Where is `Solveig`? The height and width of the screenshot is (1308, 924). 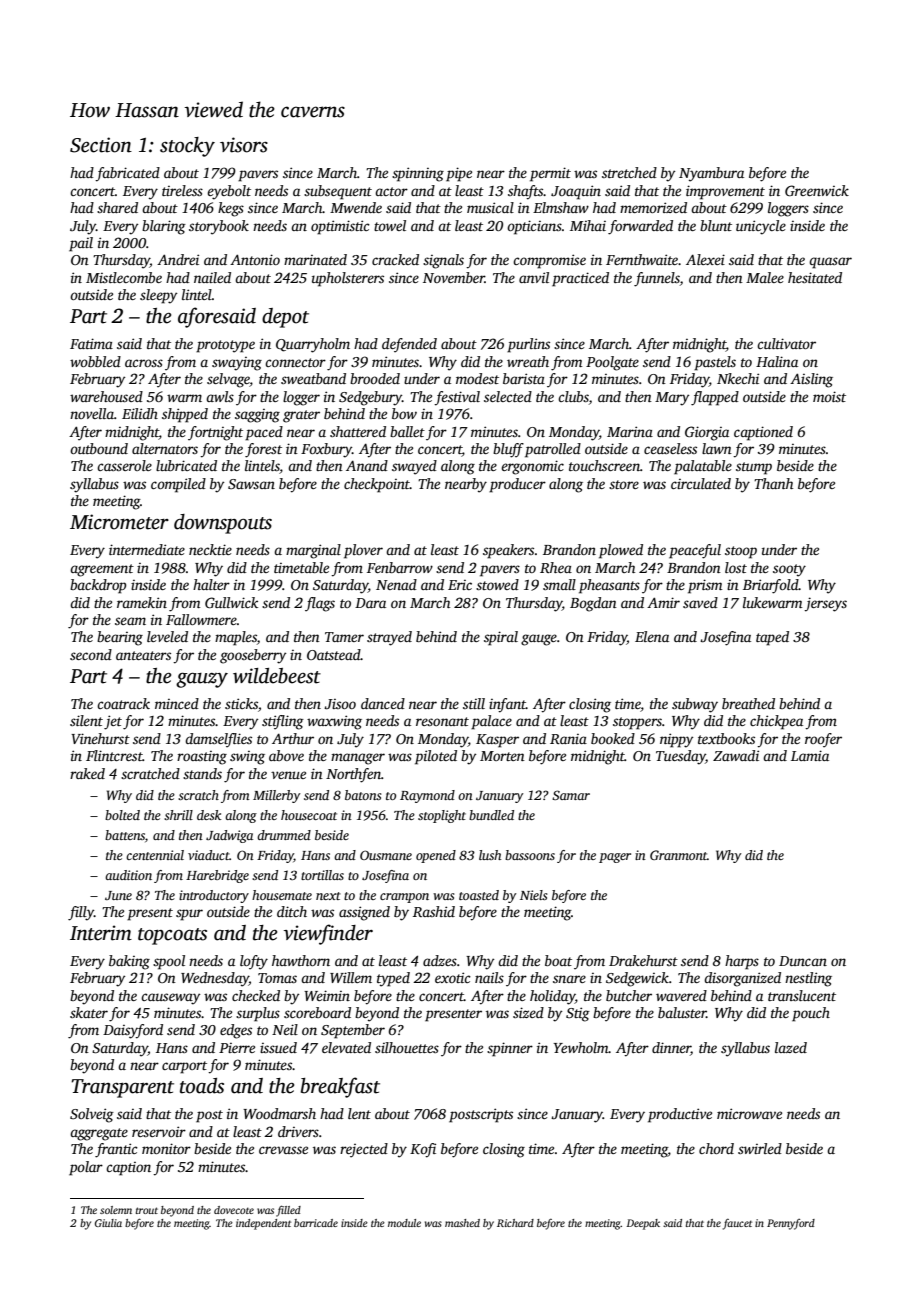 Solveig is located at coordinates (92, 1115).
